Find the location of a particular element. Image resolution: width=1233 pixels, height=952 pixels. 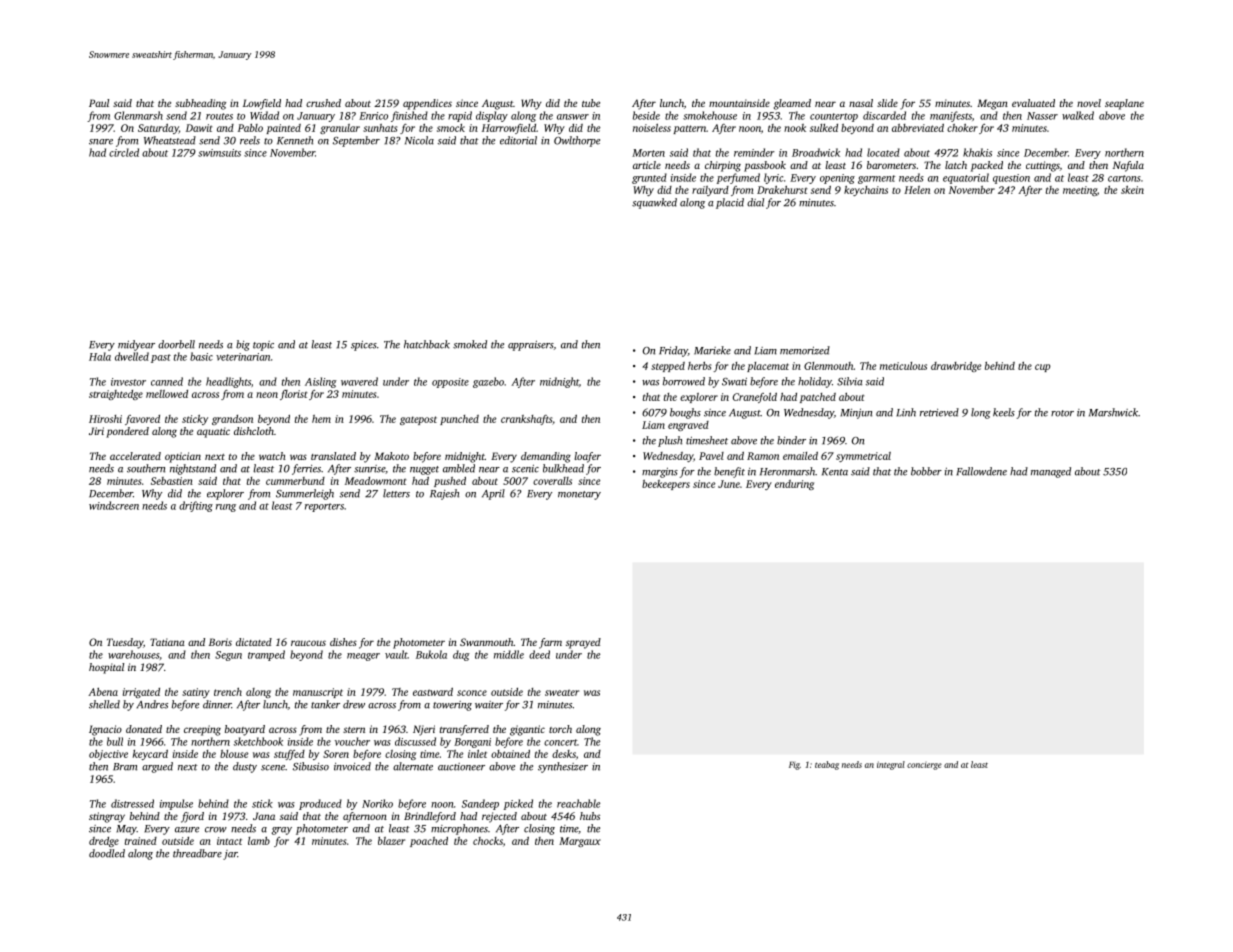

answer is located at coordinates (573, 117).
